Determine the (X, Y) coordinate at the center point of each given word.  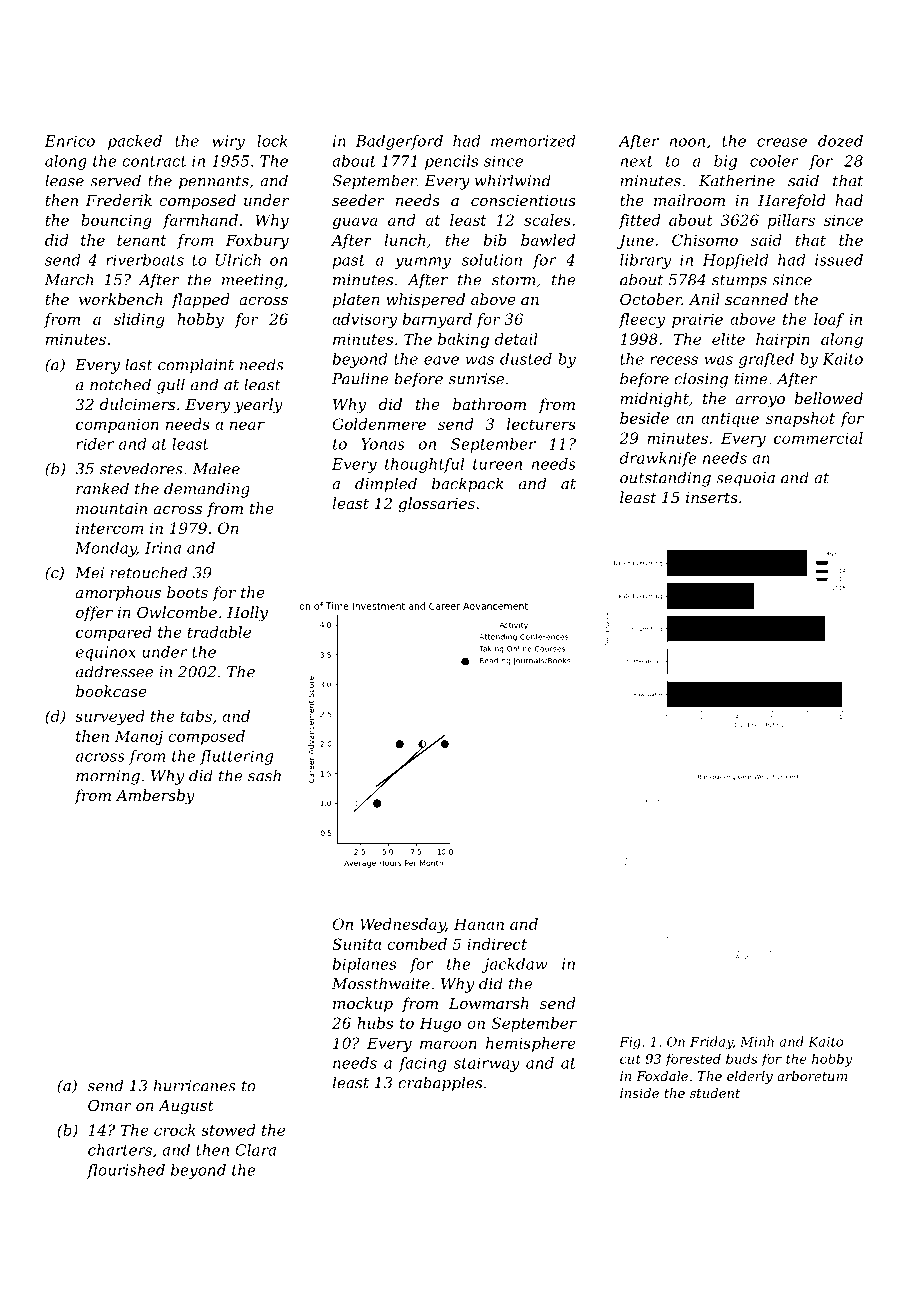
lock (272, 141)
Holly (247, 614)
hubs (375, 1023)
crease (782, 142)
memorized (533, 141)
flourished (126, 1171)
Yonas (383, 444)
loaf (829, 320)
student (715, 1093)
